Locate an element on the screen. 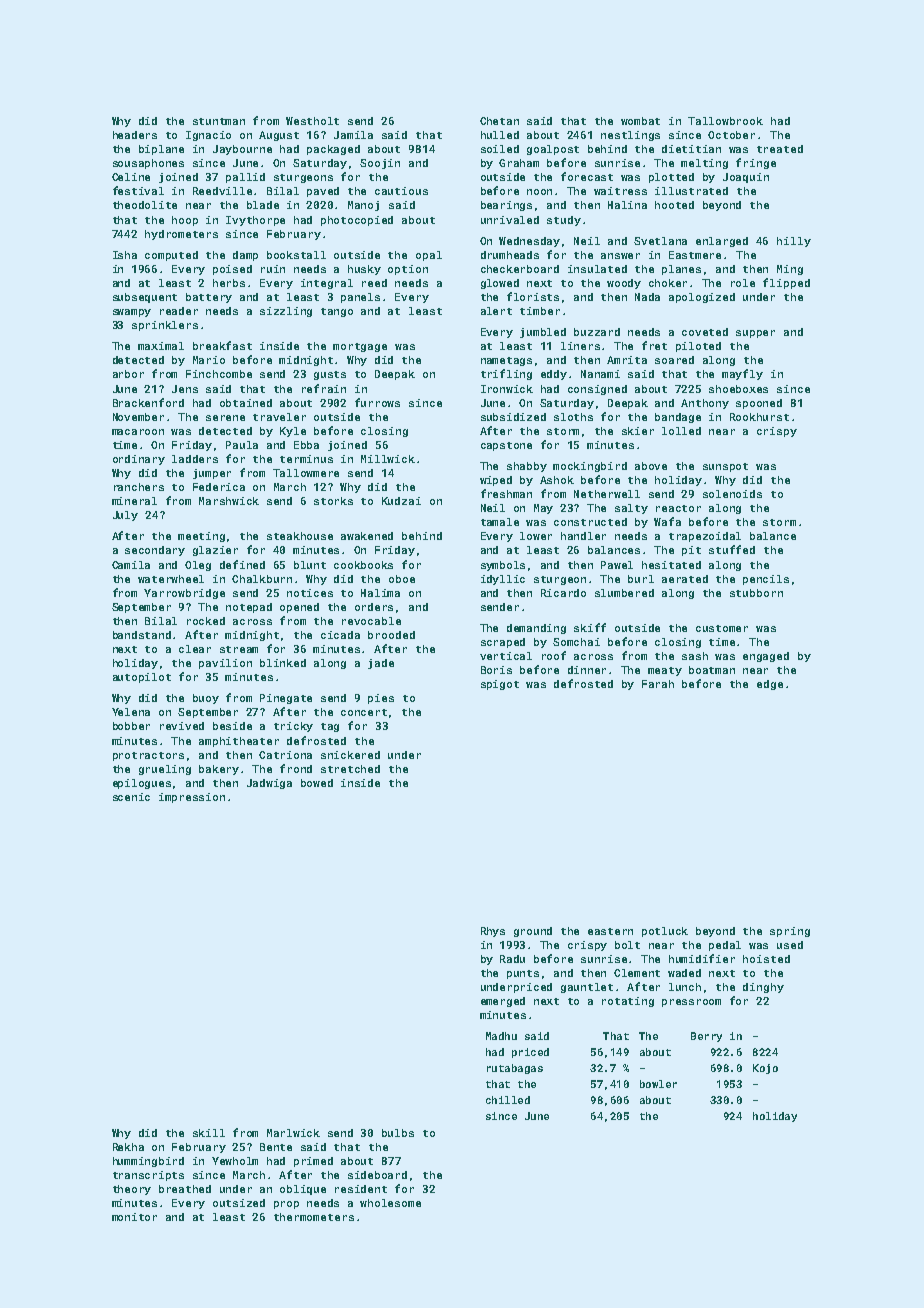 This screenshot has height=1308, width=924. impression is located at coordinates (192, 798).
